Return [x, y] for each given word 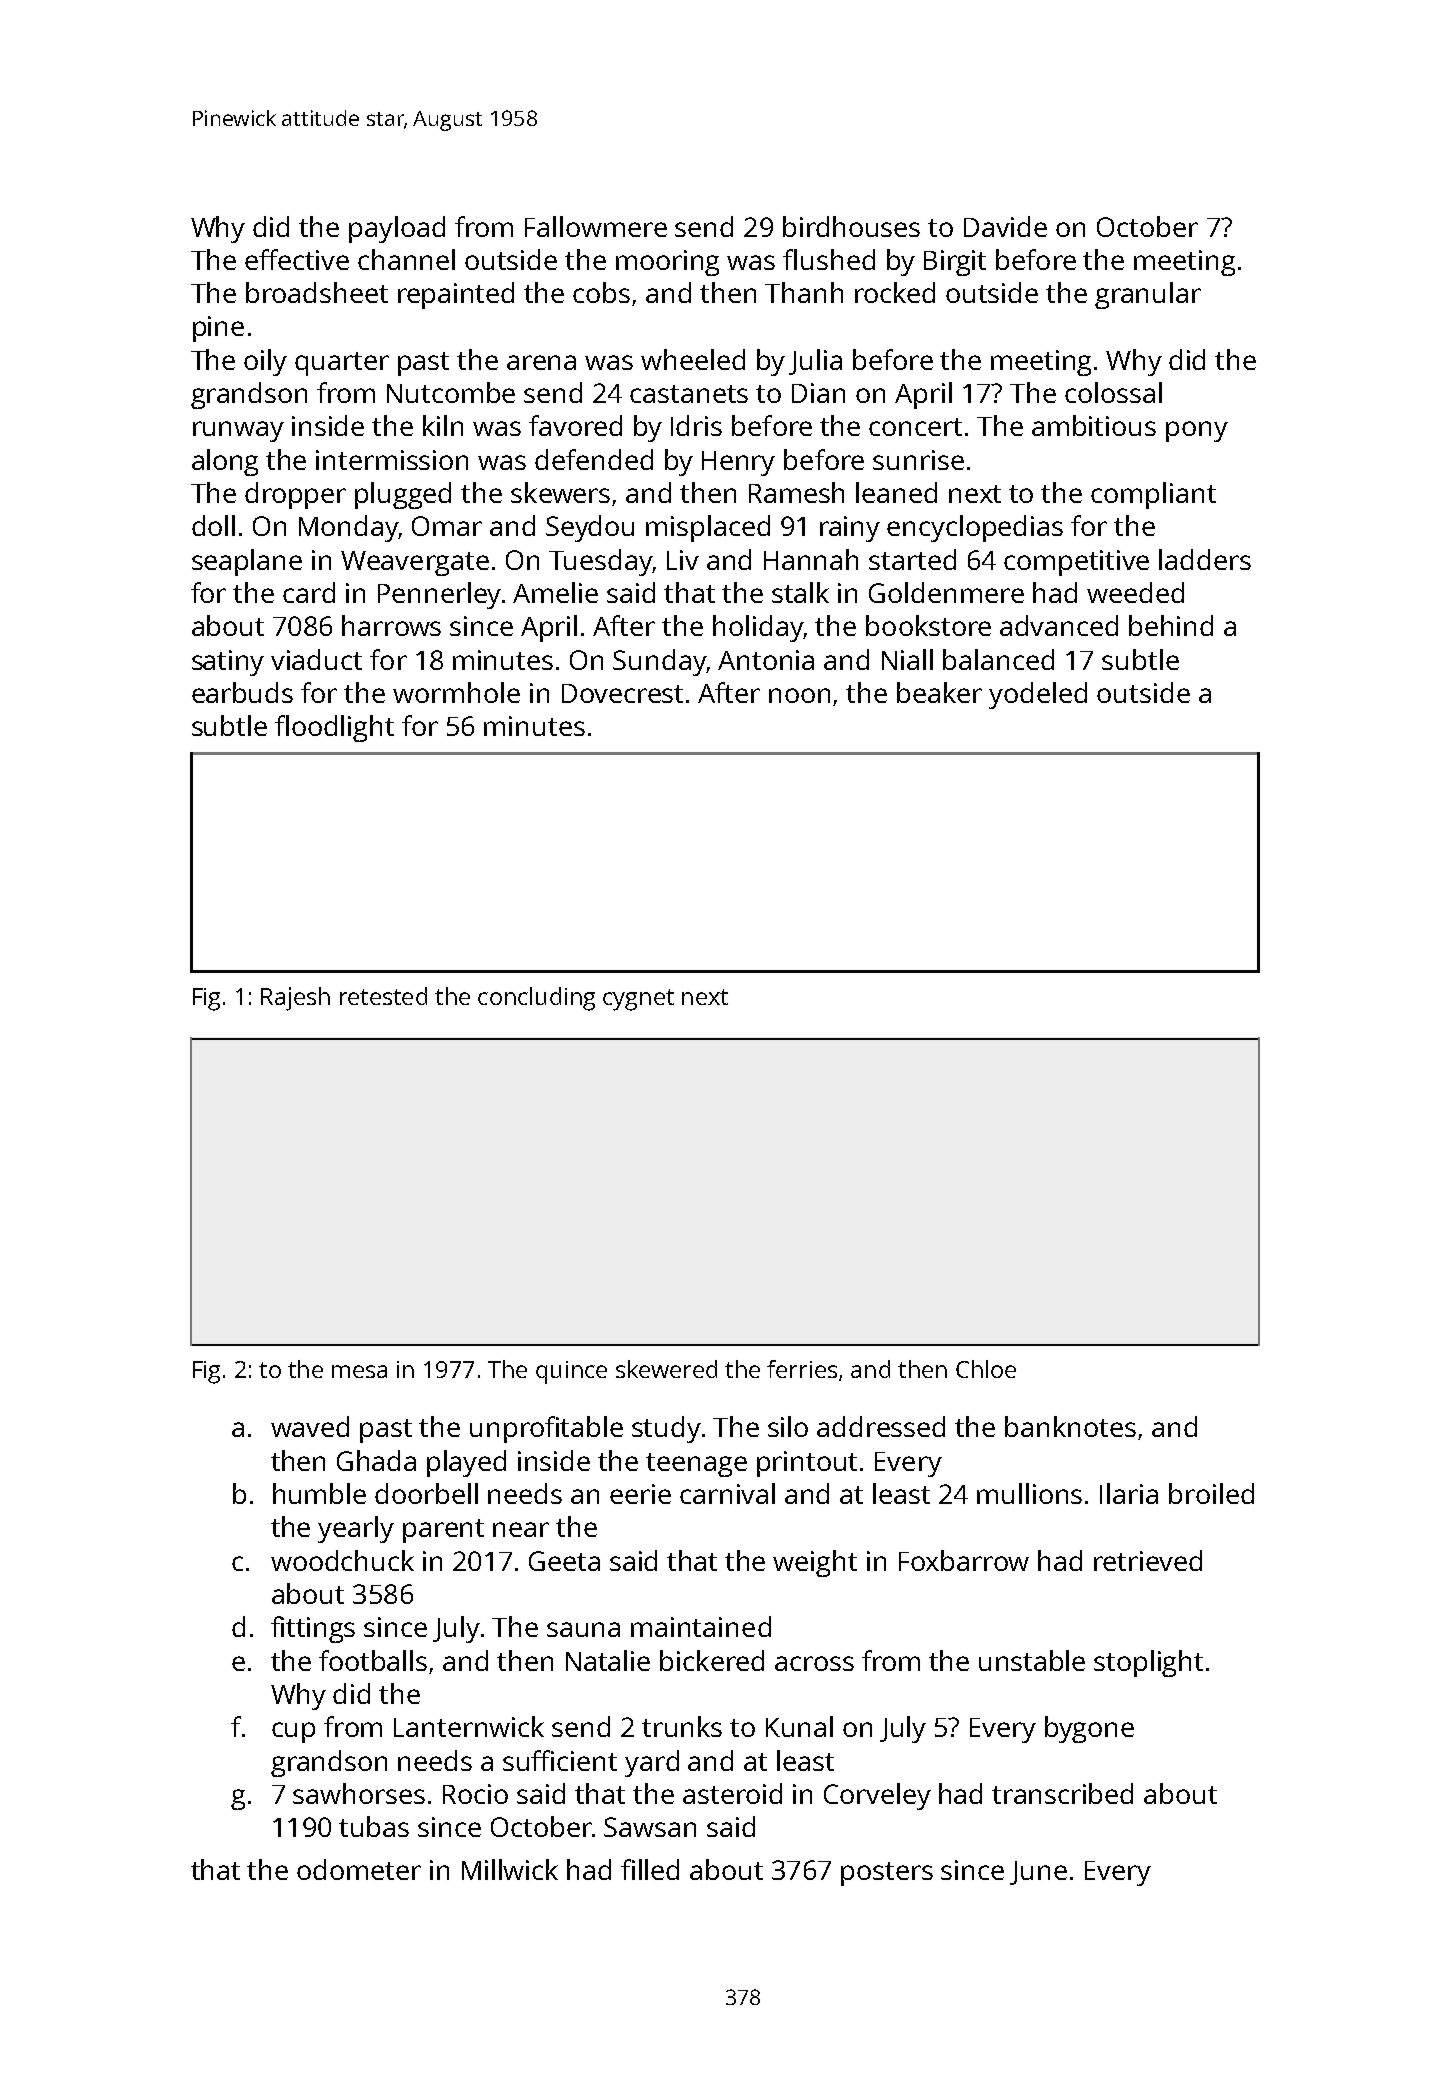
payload [397, 229]
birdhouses [851, 226]
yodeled [1038, 695]
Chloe [986, 1369]
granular [1148, 295]
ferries [802, 1369]
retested [383, 996]
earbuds [242, 692]
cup [293, 1732]
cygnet [638, 1000]
